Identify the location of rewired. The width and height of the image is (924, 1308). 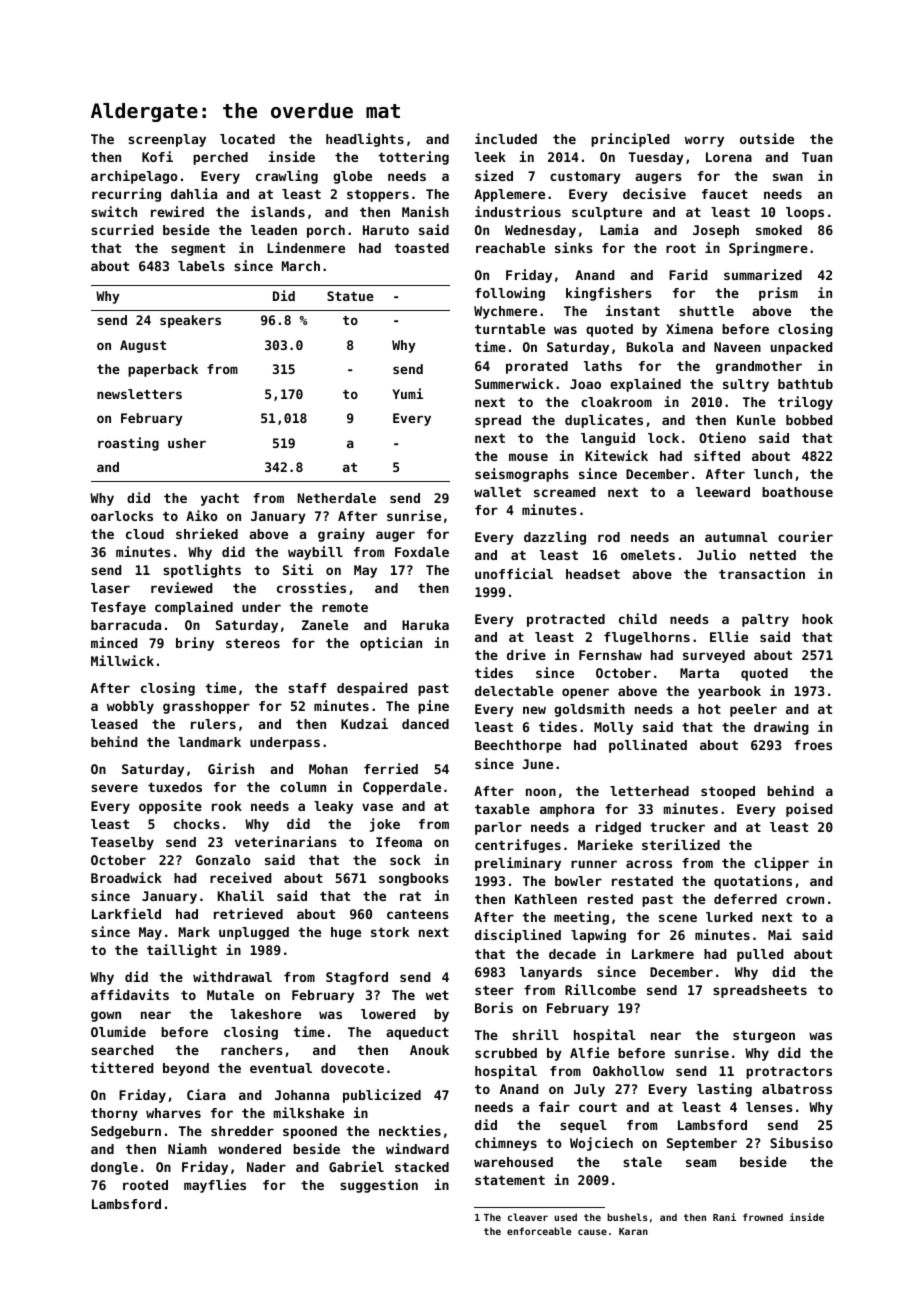
(177, 211).
